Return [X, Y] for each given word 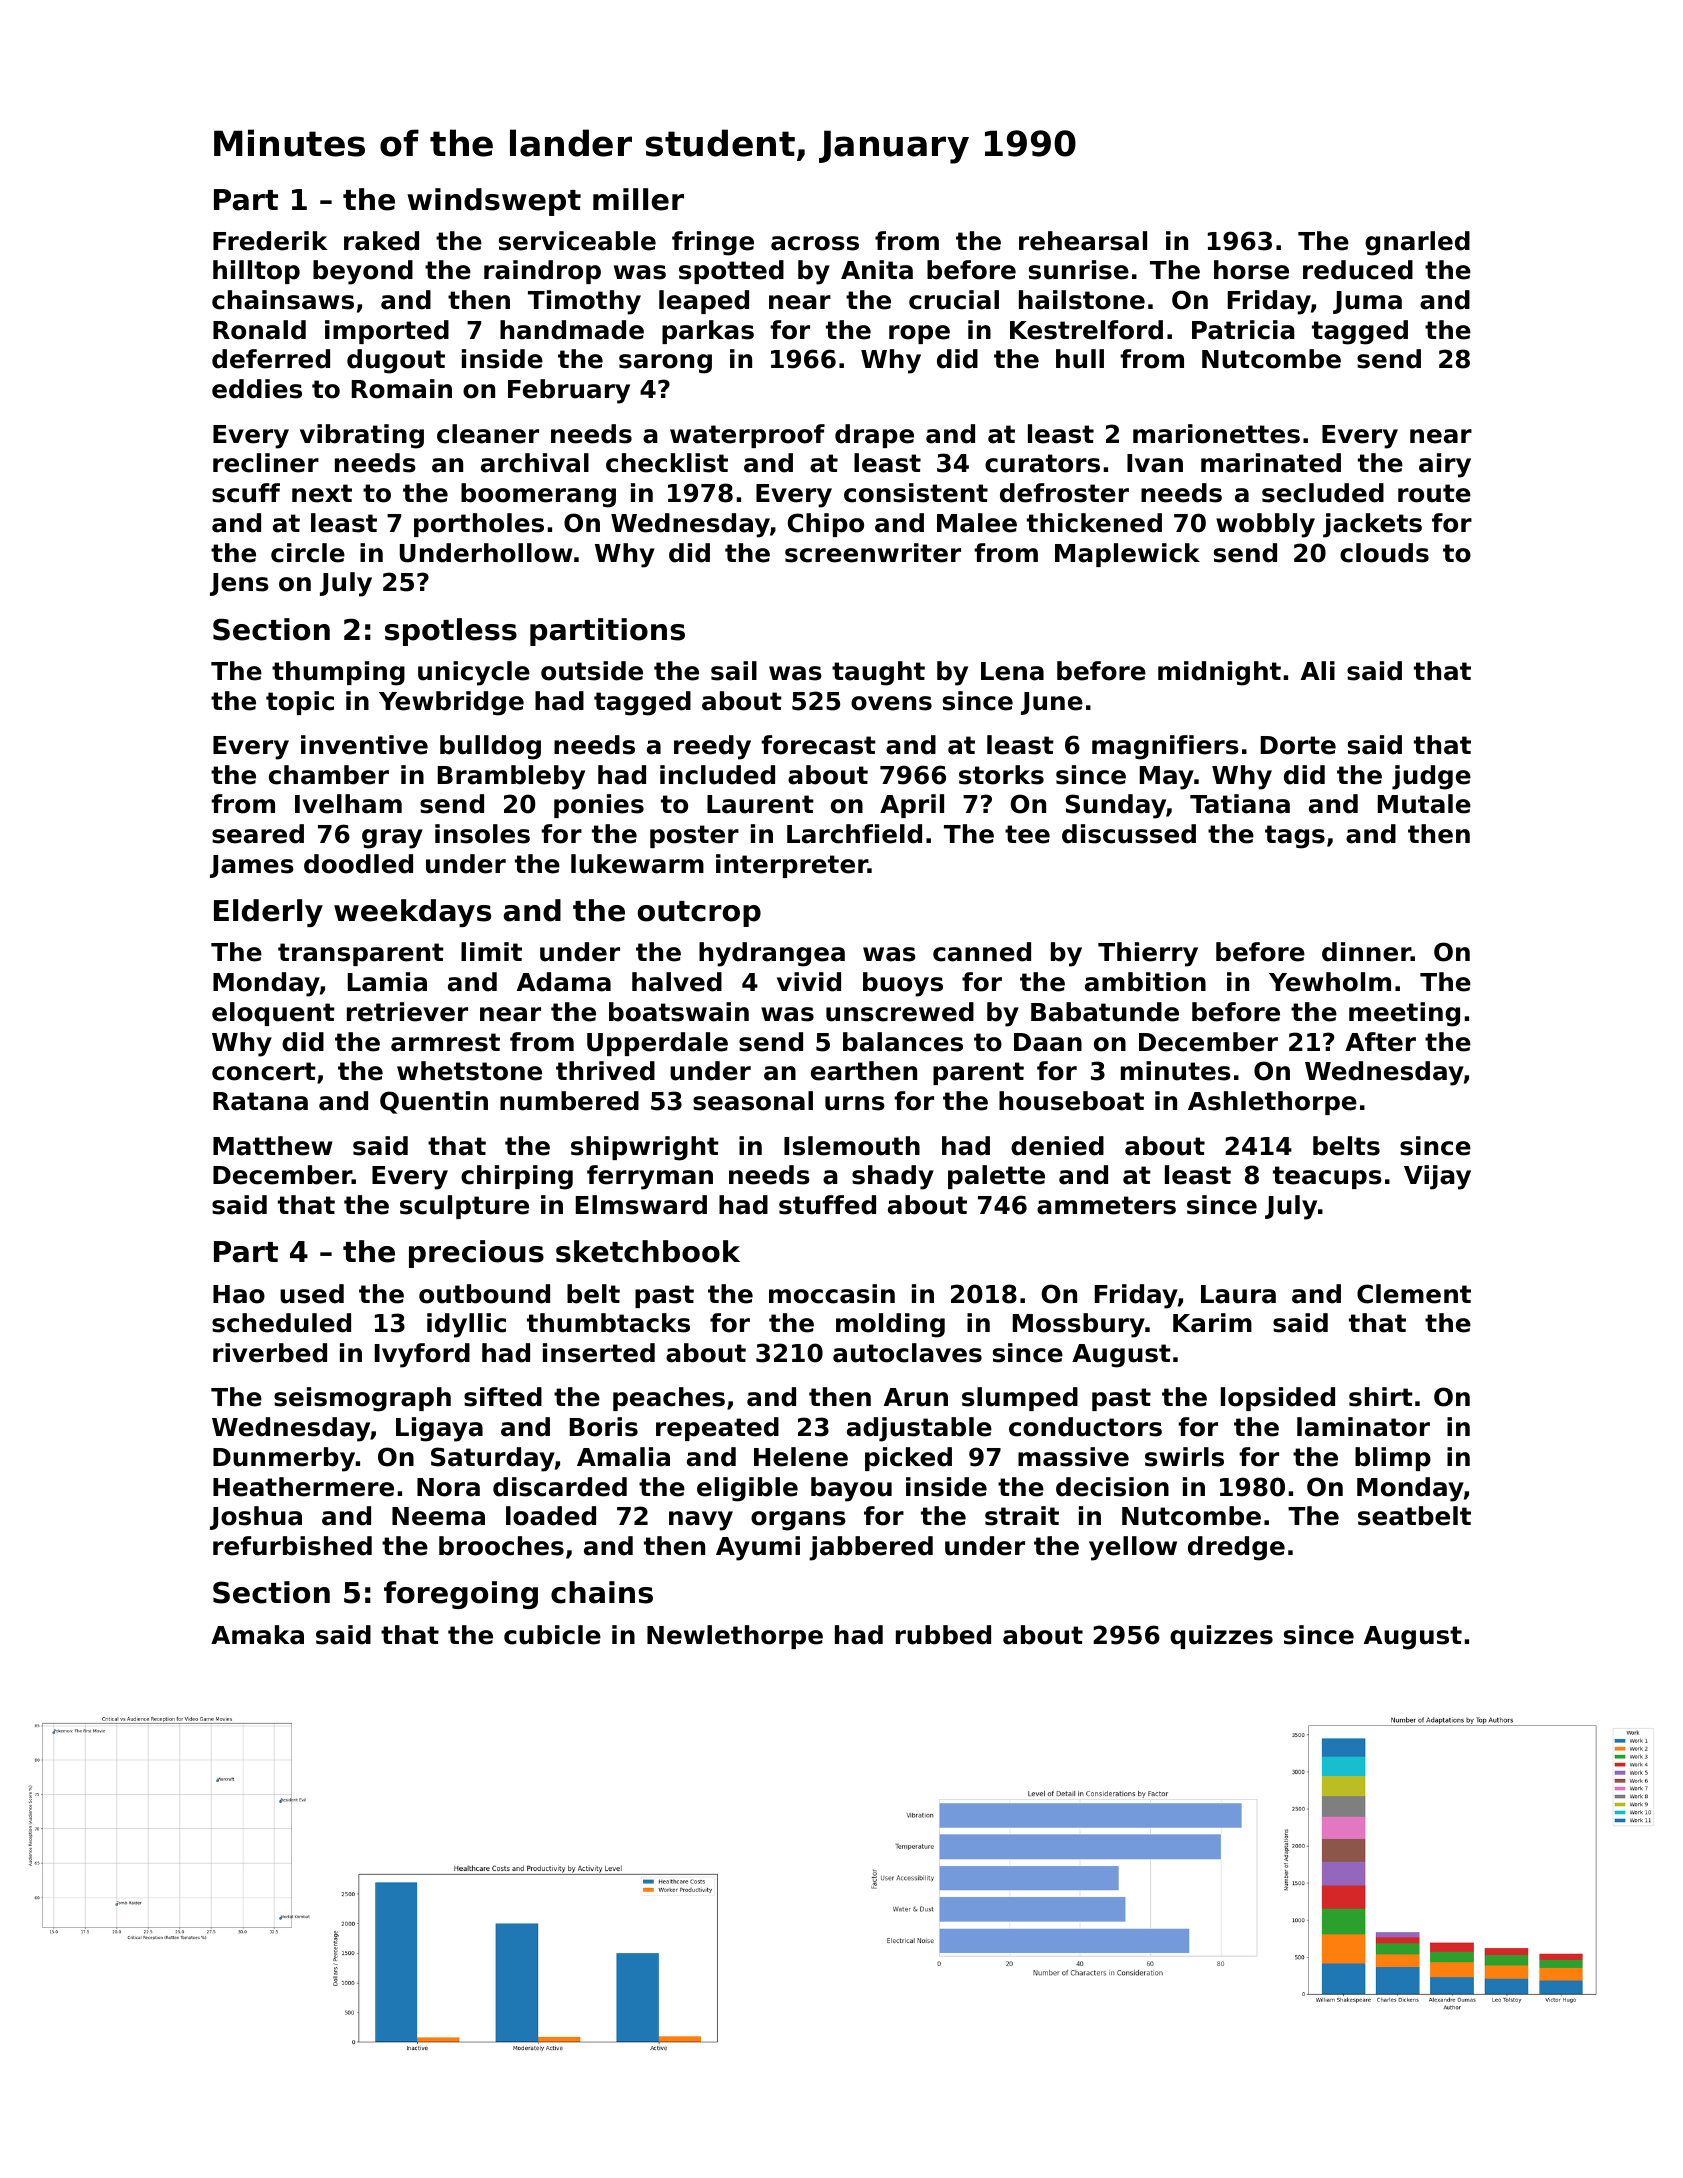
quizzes [1221, 1637]
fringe [713, 243]
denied [1057, 1146]
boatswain [679, 1012]
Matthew [272, 1146]
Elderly [268, 913]
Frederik [270, 241]
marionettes [1216, 434]
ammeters [1106, 1205]
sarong [665, 364]
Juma [1367, 302]
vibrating [362, 436]
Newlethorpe [735, 1637]
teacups [1327, 1177]
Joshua [256, 1518]
